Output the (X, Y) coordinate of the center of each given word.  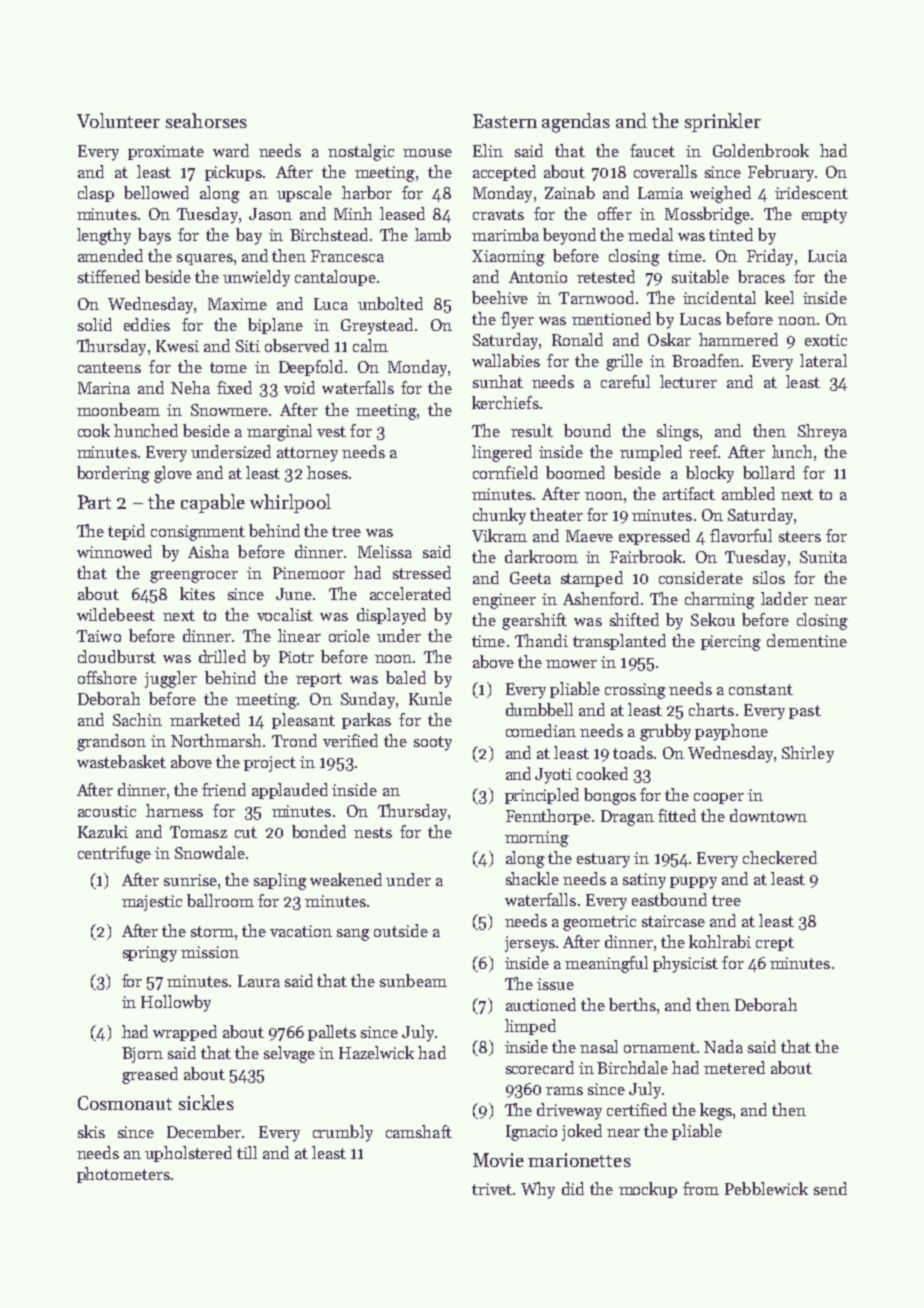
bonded (319, 831)
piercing (731, 643)
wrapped (185, 1033)
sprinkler (723, 122)
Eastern (505, 121)
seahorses (206, 120)
